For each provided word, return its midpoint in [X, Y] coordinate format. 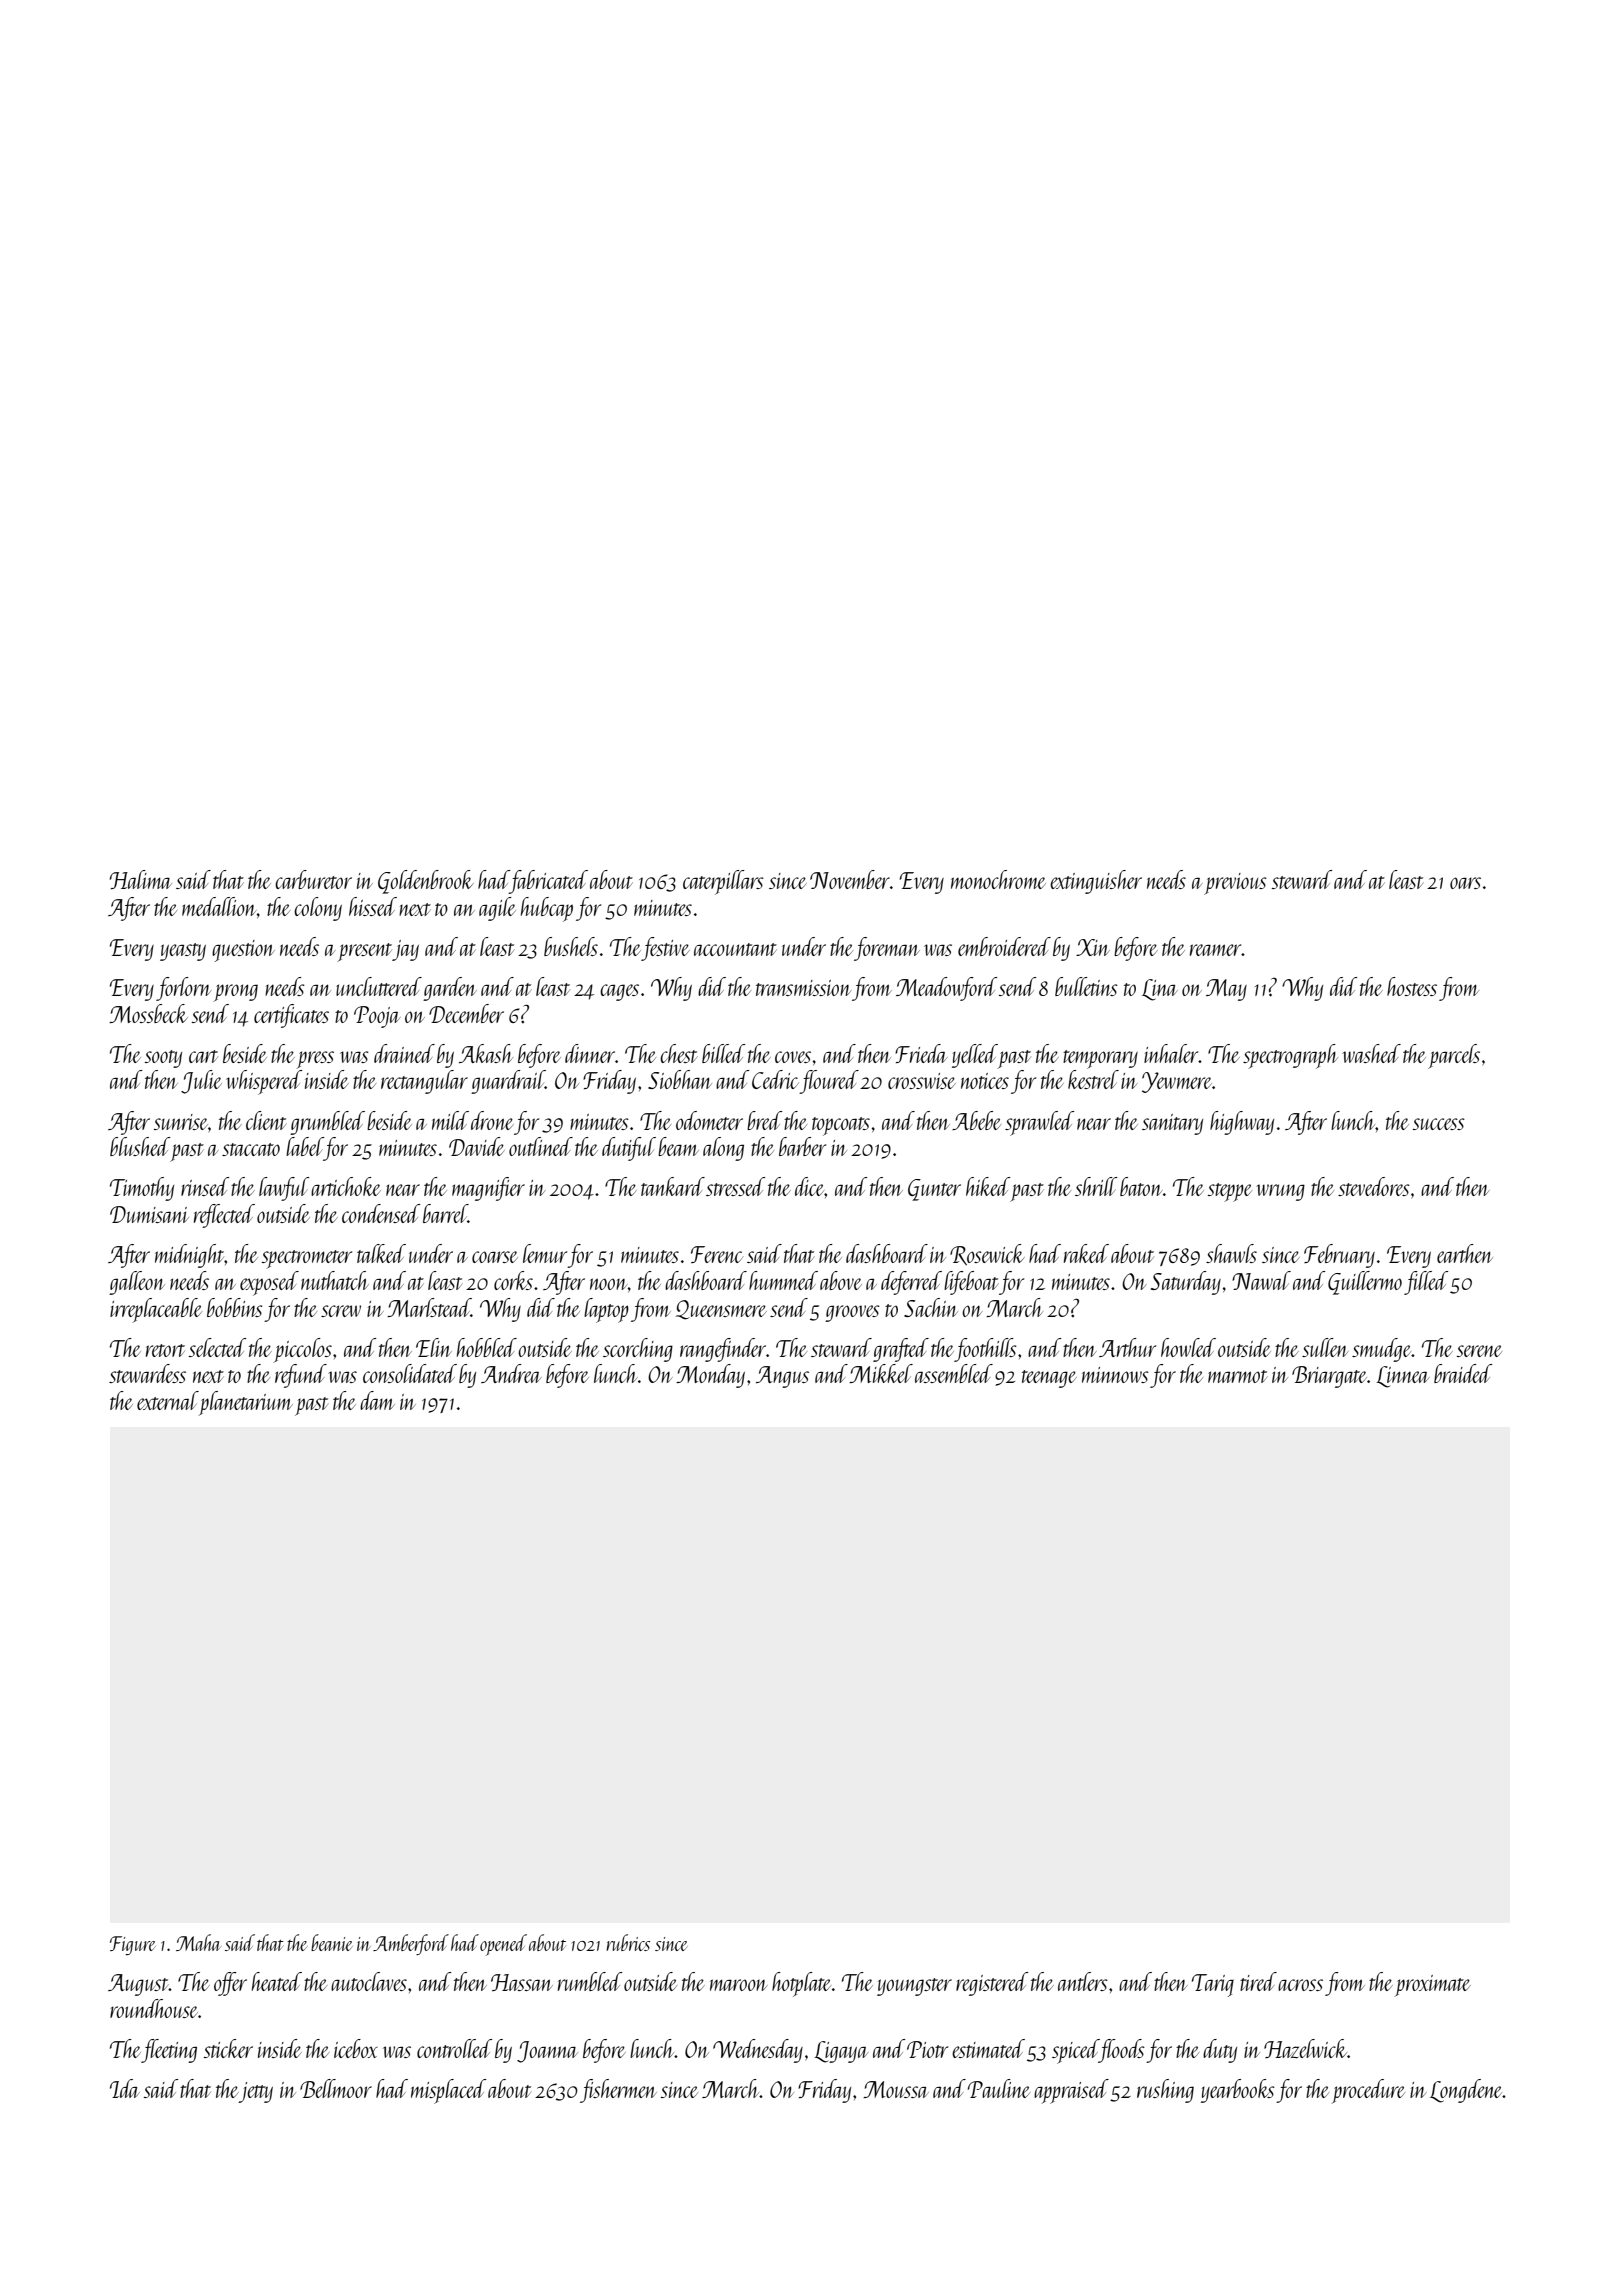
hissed [373, 906]
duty [1220, 2051]
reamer [1216, 950]
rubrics [628, 1942]
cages [619, 992]
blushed [140, 1146]
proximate [1432, 1986]
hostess [1412, 986]
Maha [198, 1942]
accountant [735, 949]
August [138, 1985]
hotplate [801, 1984]
